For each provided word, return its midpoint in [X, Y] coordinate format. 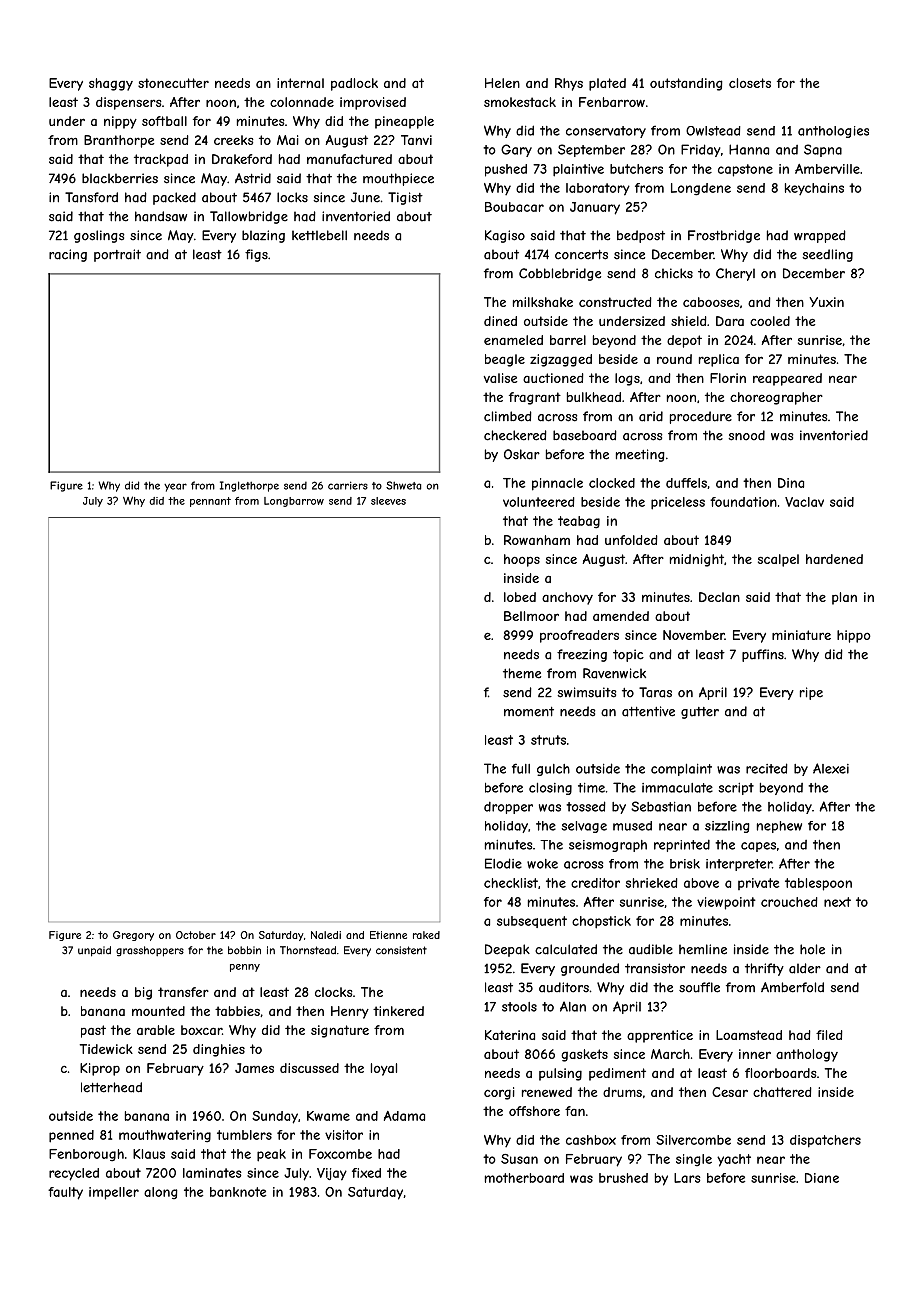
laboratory [598, 189]
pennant [210, 502]
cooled [770, 321]
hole [812, 949]
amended [621, 616]
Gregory [133, 936]
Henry [350, 1012]
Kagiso [505, 236]
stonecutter [173, 83]
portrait [117, 255]
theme [522, 673]
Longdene [701, 189]
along [161, 1193]
